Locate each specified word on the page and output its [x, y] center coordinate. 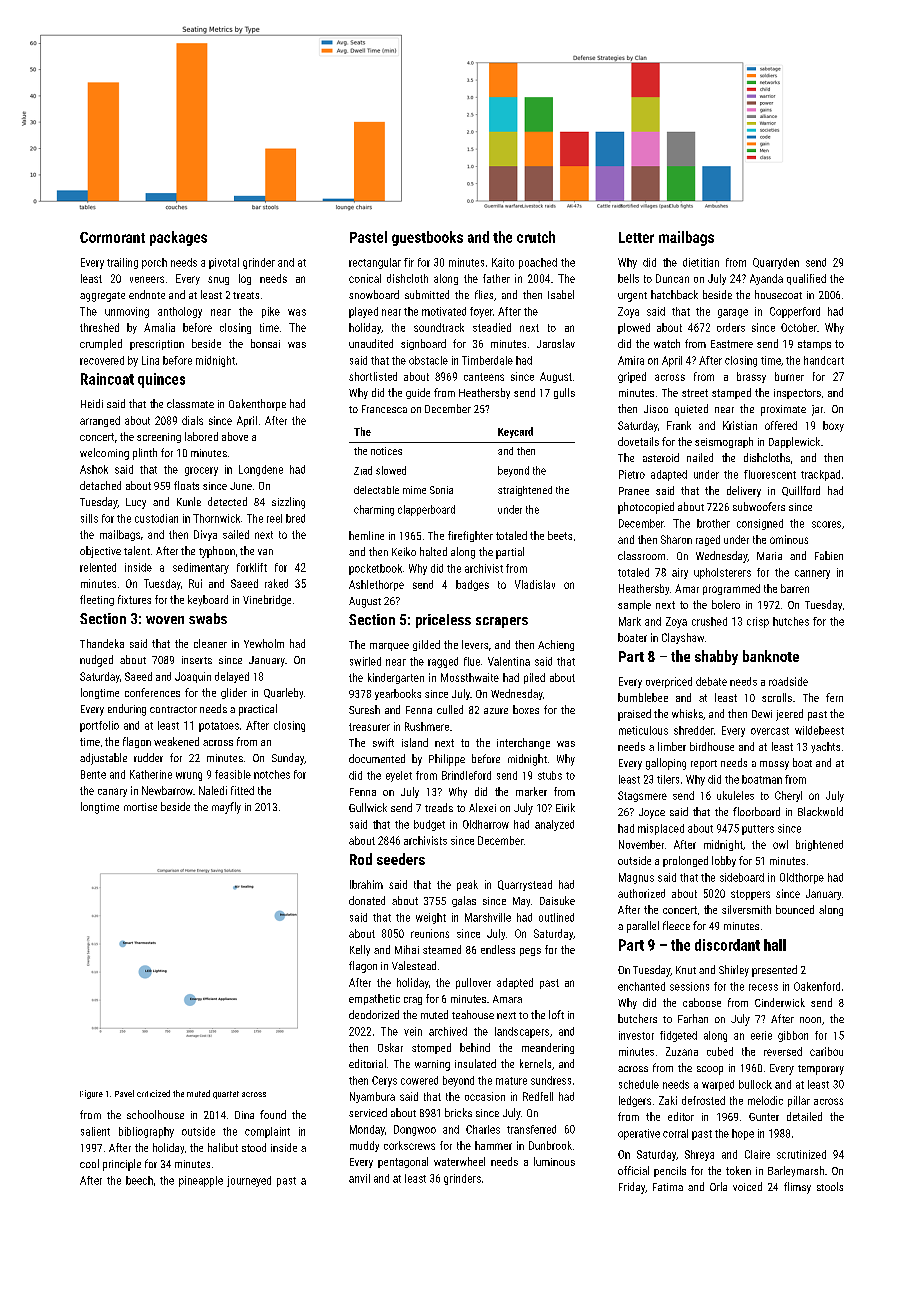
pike [271, 312]
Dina [244, 1115]
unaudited [371, 343]
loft [556, 1014]
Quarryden [776, 263]
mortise [140, 807]
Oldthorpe [802, 878]
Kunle [189, 501]
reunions [430, 933]
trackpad [820, 475]
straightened [525, 491]
